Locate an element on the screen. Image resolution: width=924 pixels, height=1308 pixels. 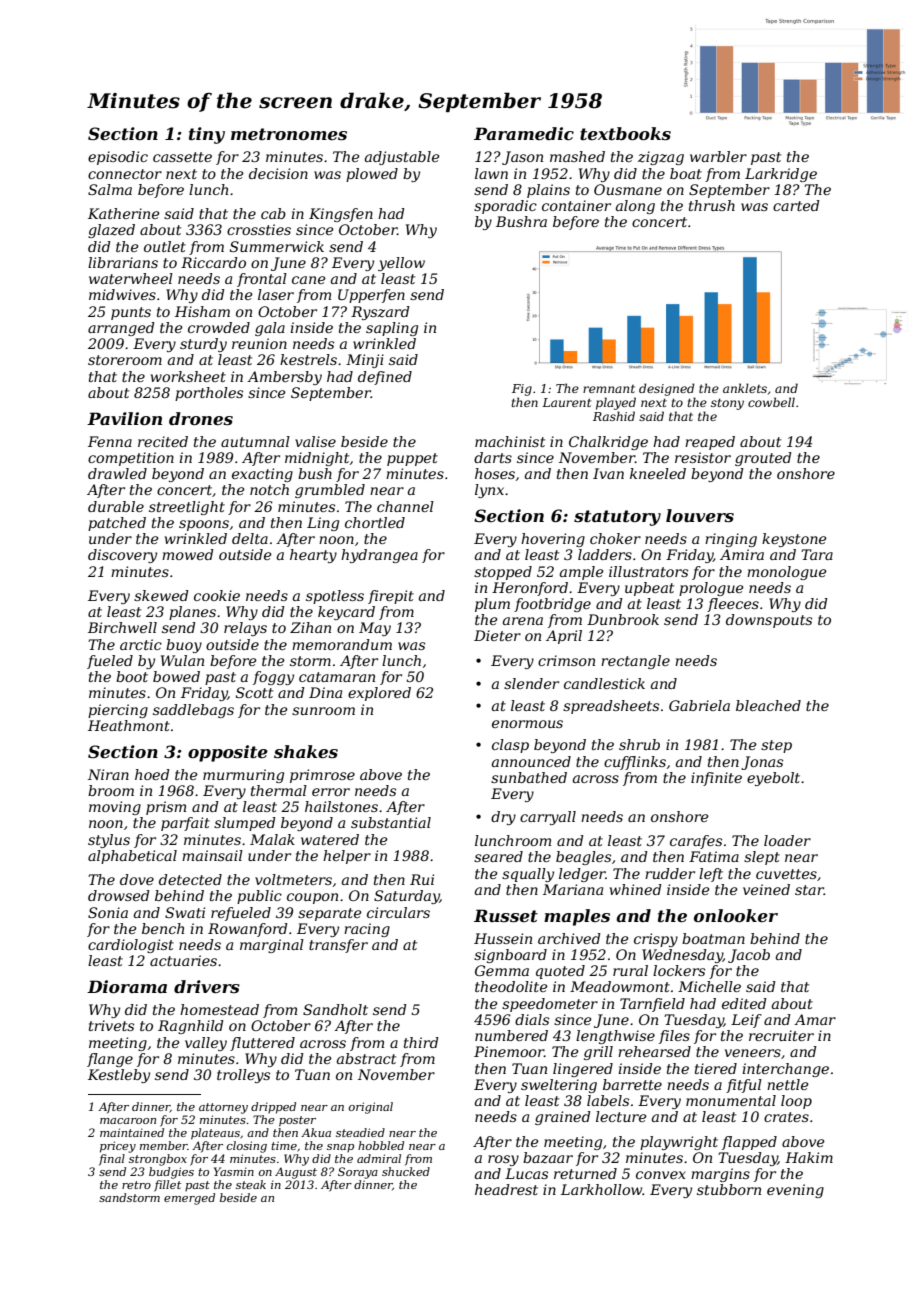
step is located at coordinates (776, 746).
